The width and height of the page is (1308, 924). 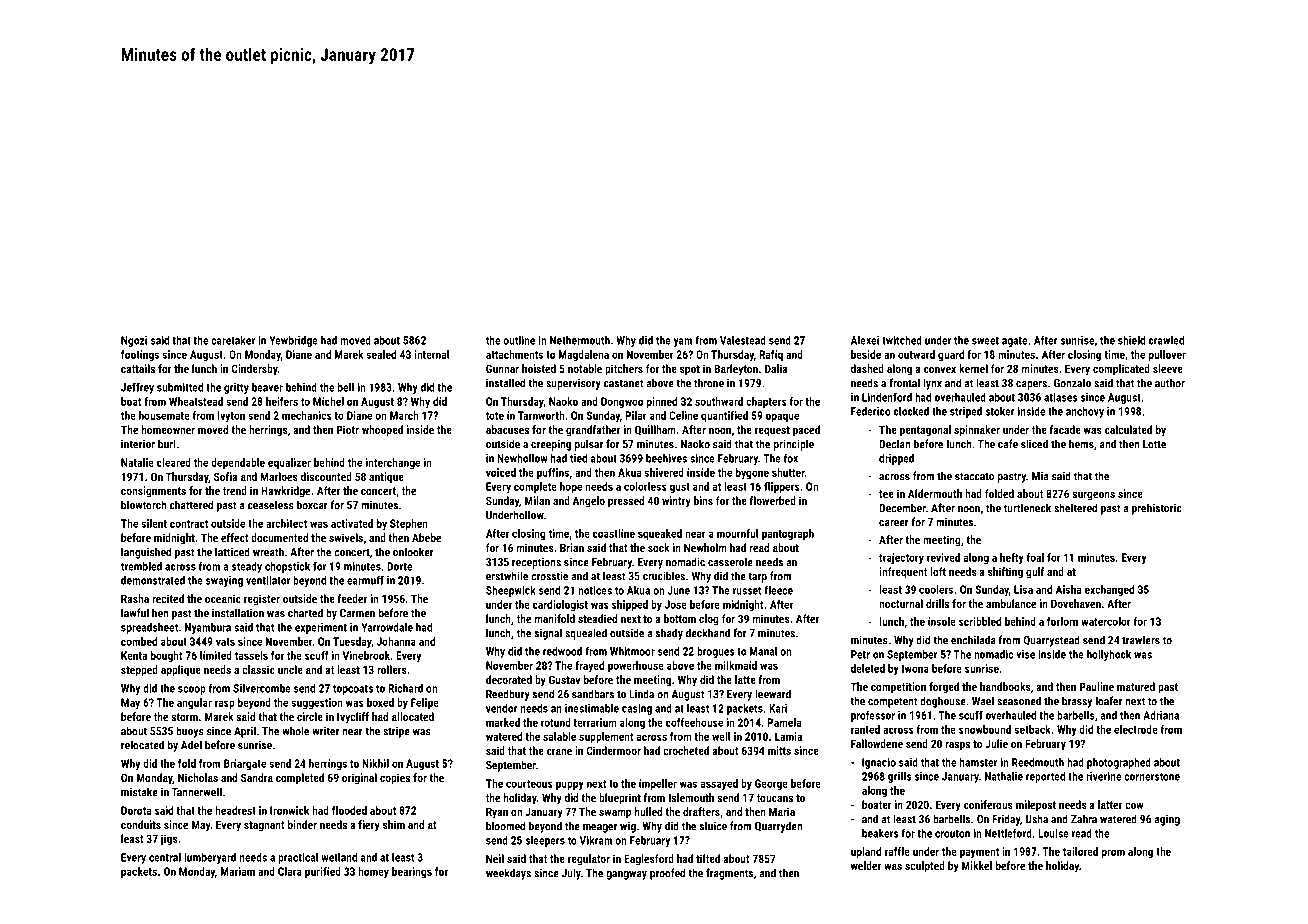 What do you see at coordinates (980, 621) in the page?
I see `scribbled` at bounding box center [980, 621].
